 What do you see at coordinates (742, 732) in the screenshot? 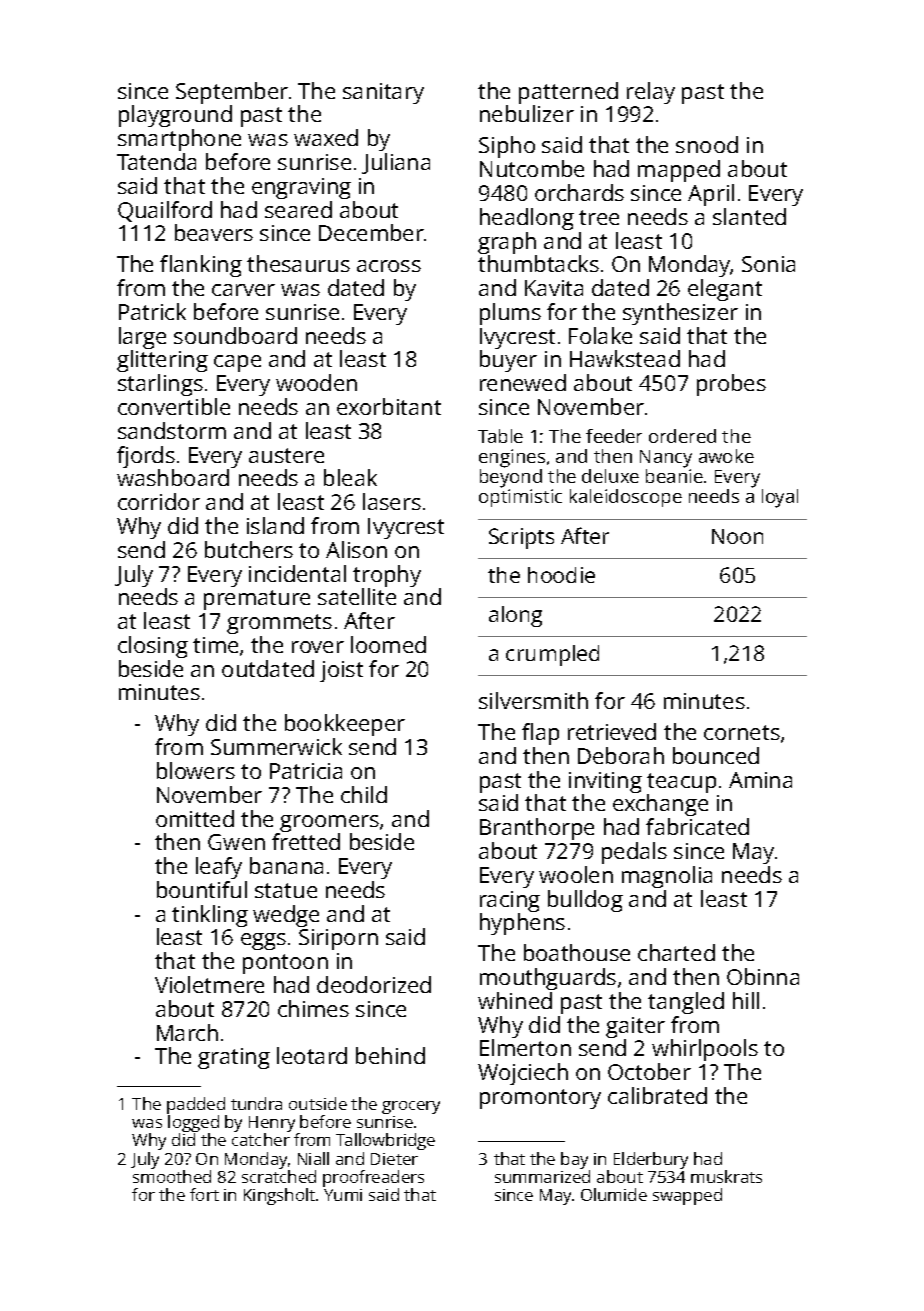
I see `cornets` at bounding box center [742, 732].
